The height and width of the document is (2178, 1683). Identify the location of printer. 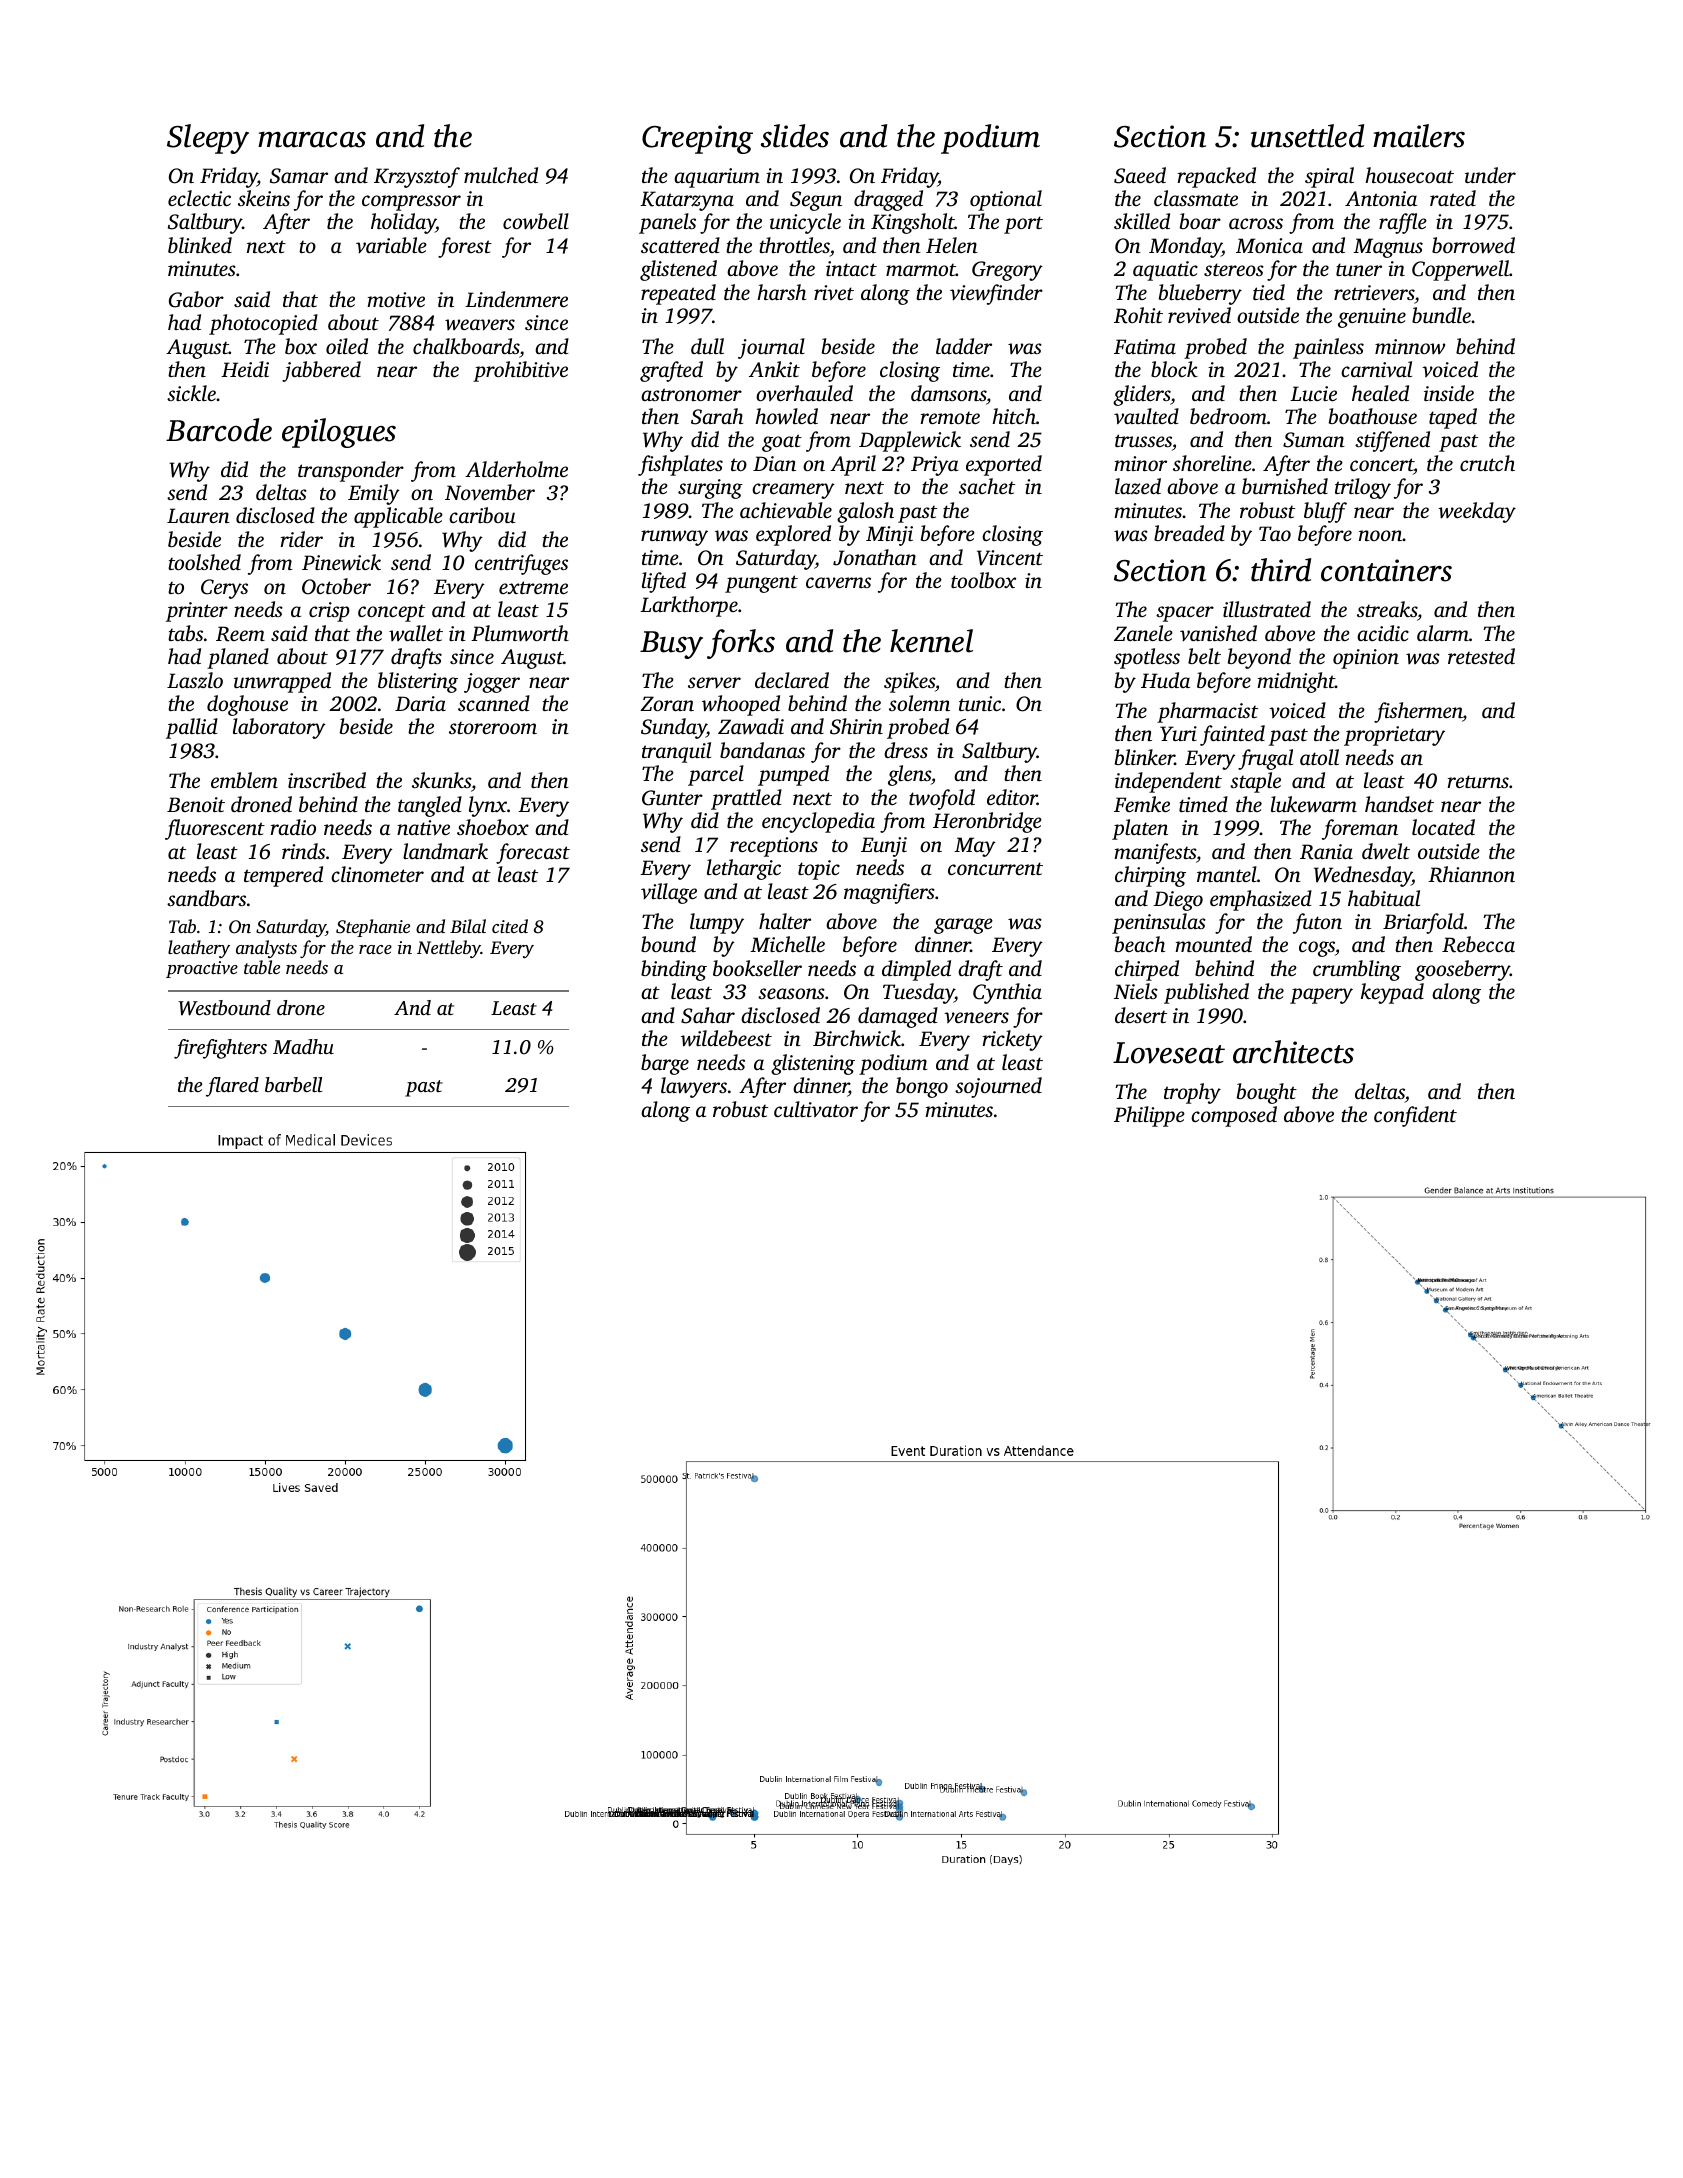
(197, 612).
